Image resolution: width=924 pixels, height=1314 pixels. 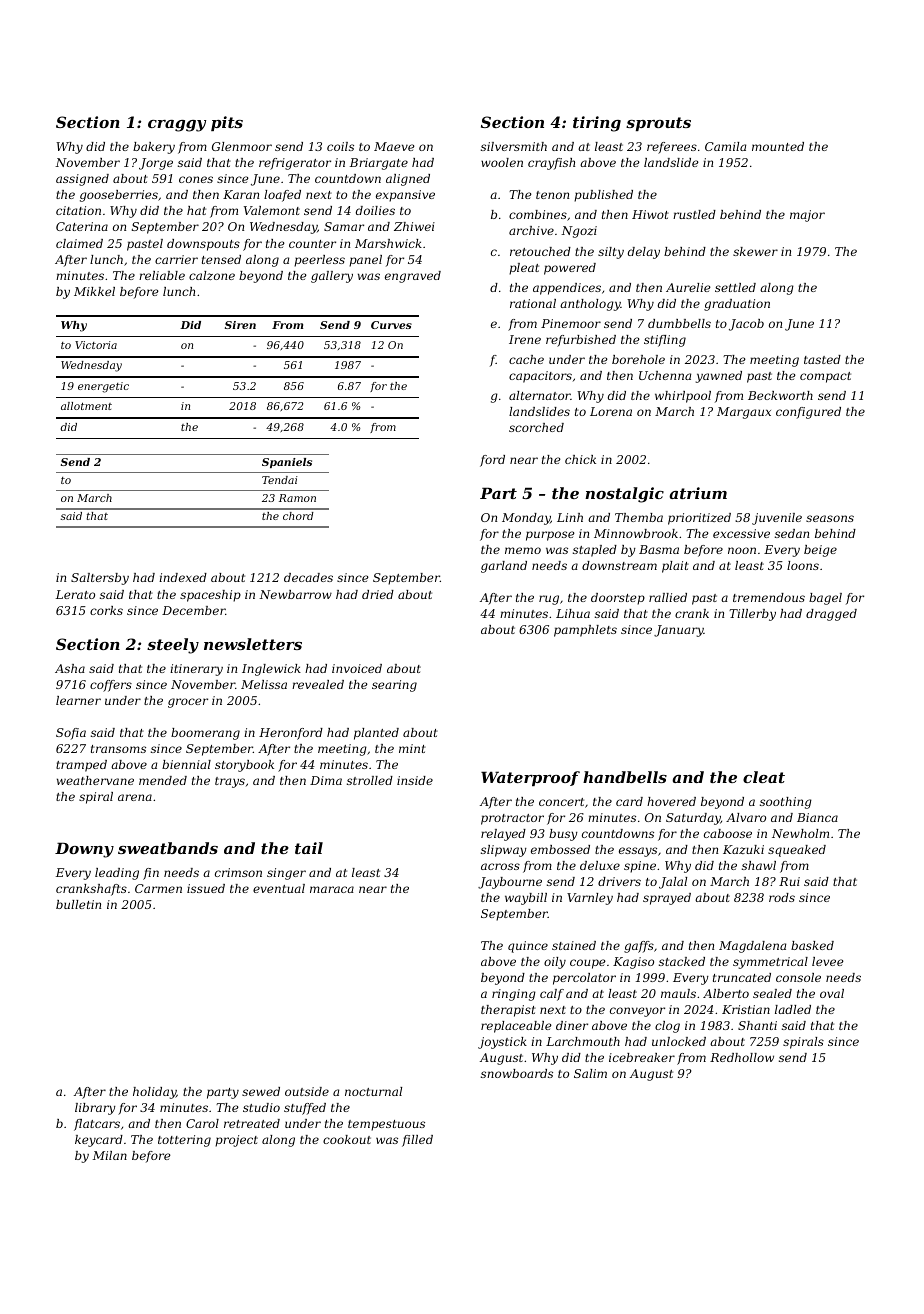 What do you see at coordinates (514, 146) in the page?
I see `silversmith` at bounding box center [514, 146].
